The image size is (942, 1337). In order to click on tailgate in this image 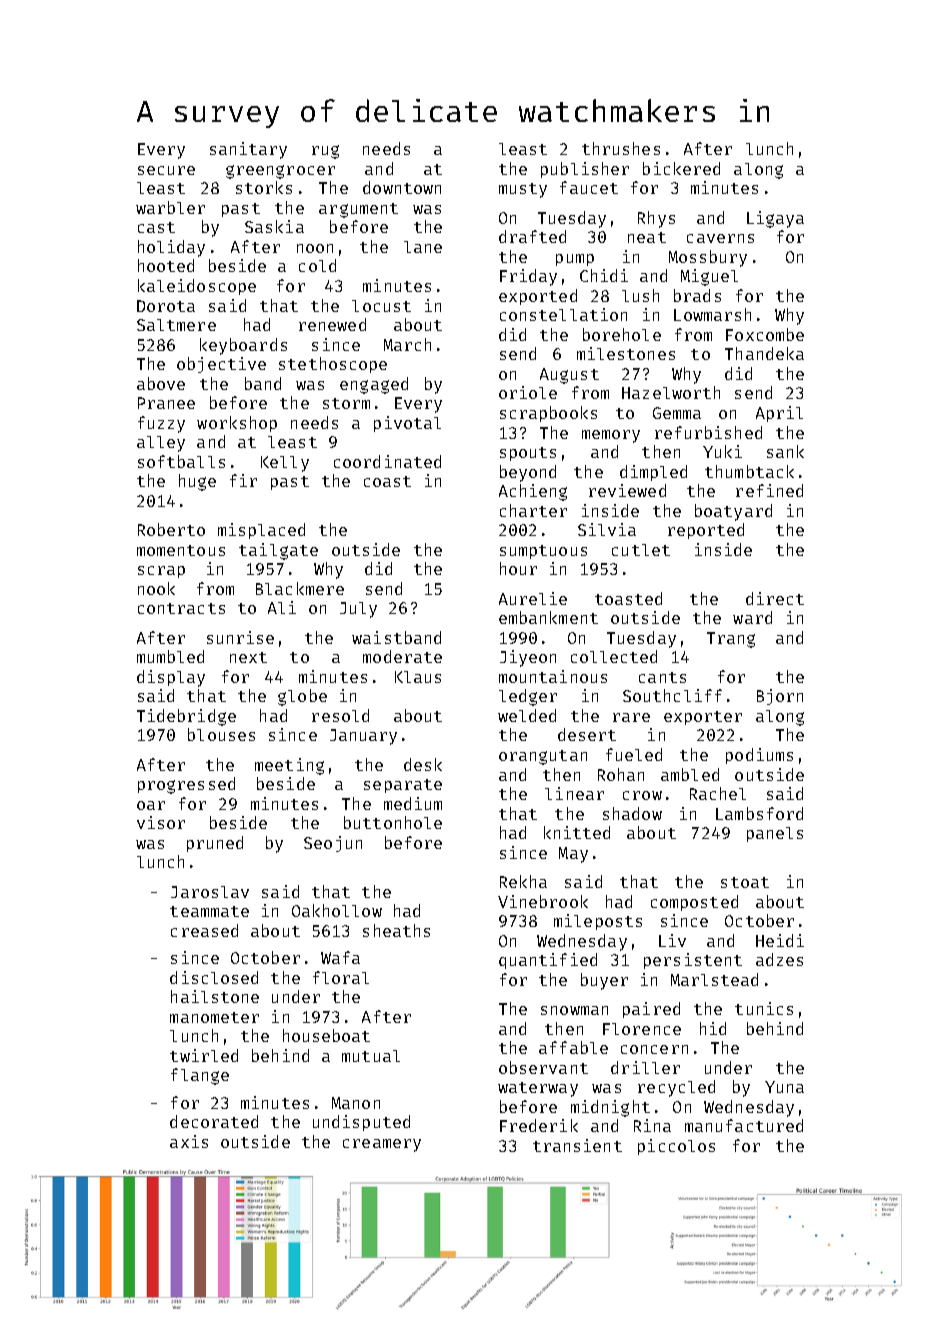, I will do `click(278, 551)`.
